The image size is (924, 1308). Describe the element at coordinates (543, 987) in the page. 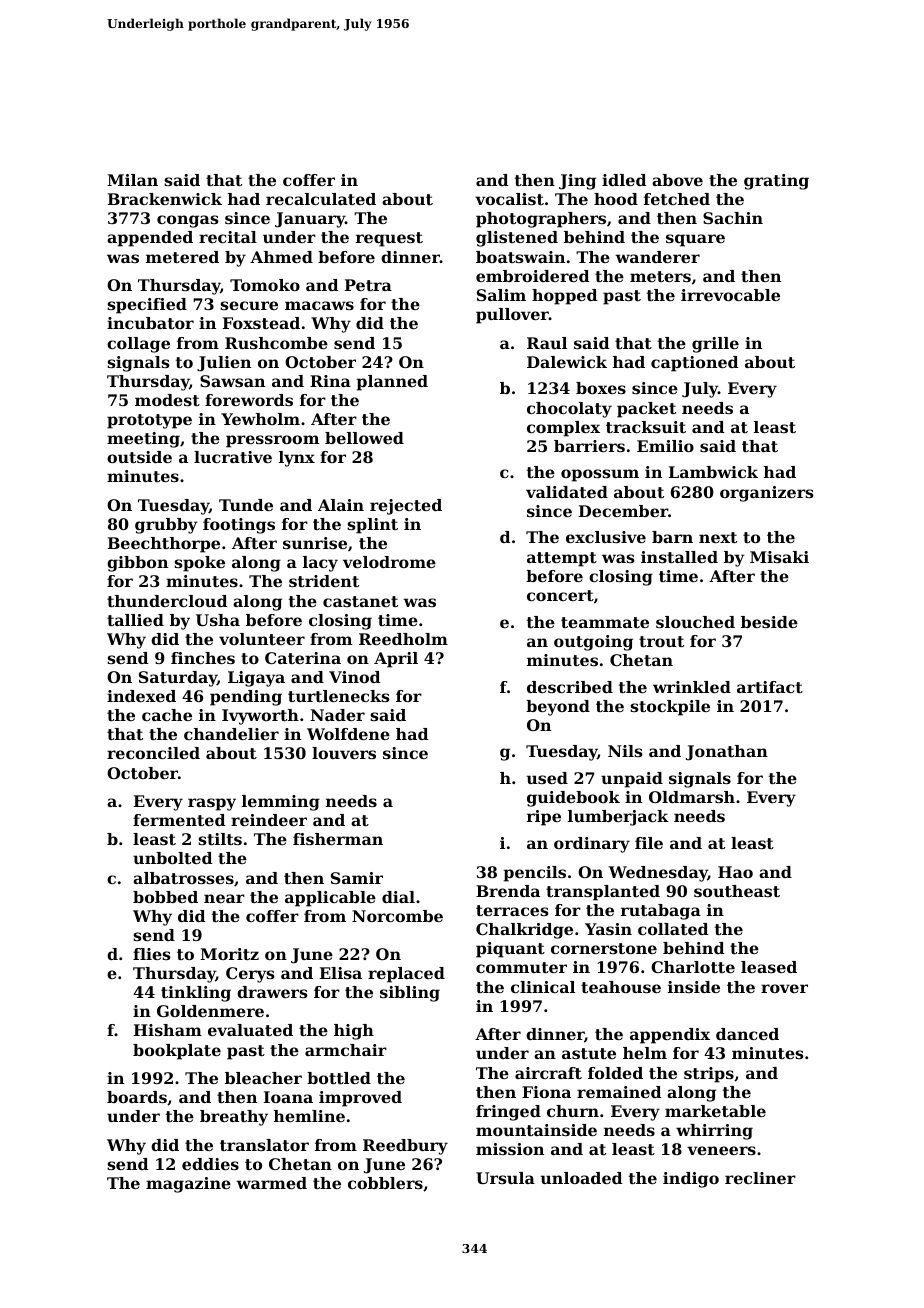

I see `clinical` at that location.
